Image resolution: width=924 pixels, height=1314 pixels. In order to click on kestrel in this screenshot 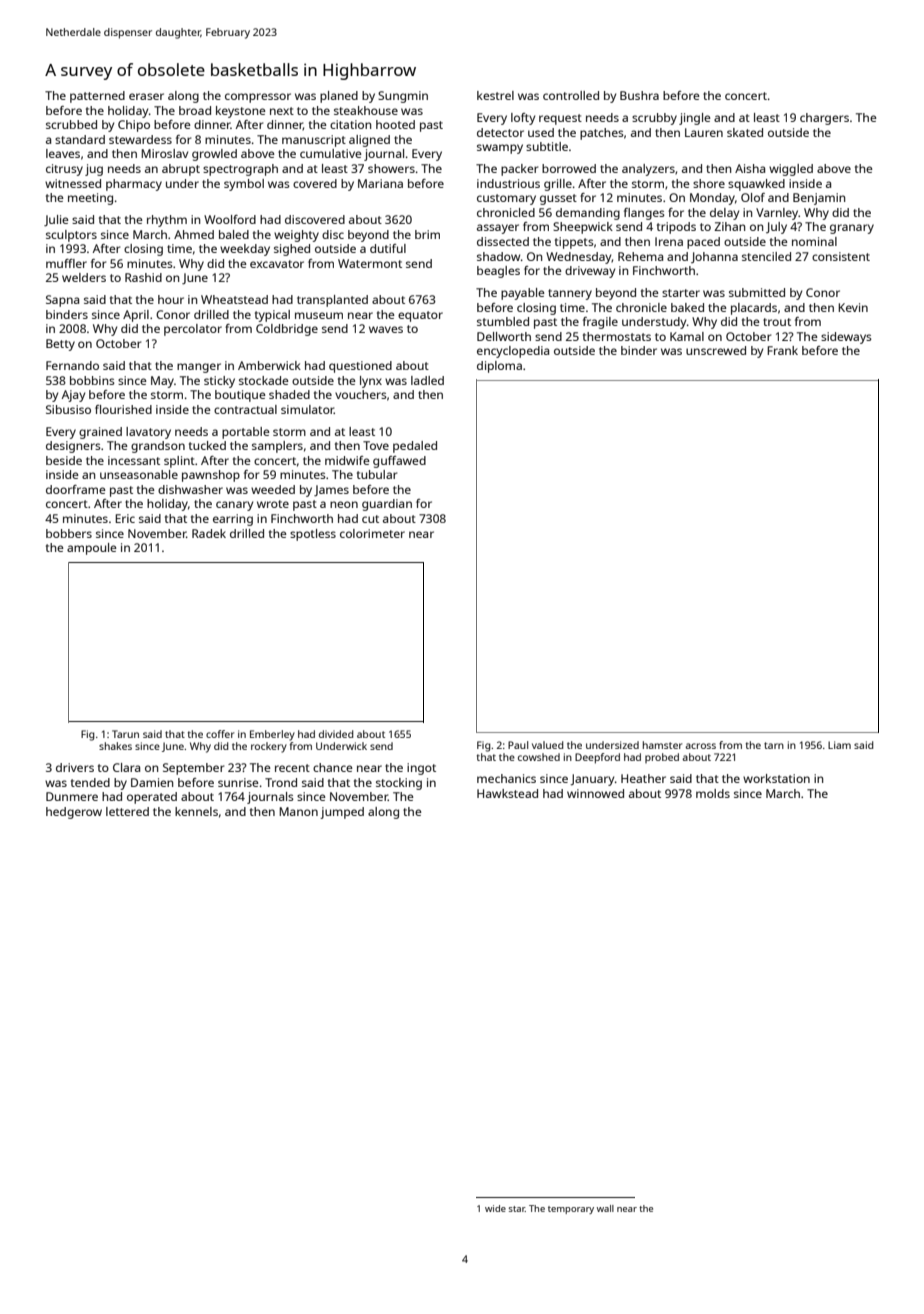, I will do `click(495, 95)`.
